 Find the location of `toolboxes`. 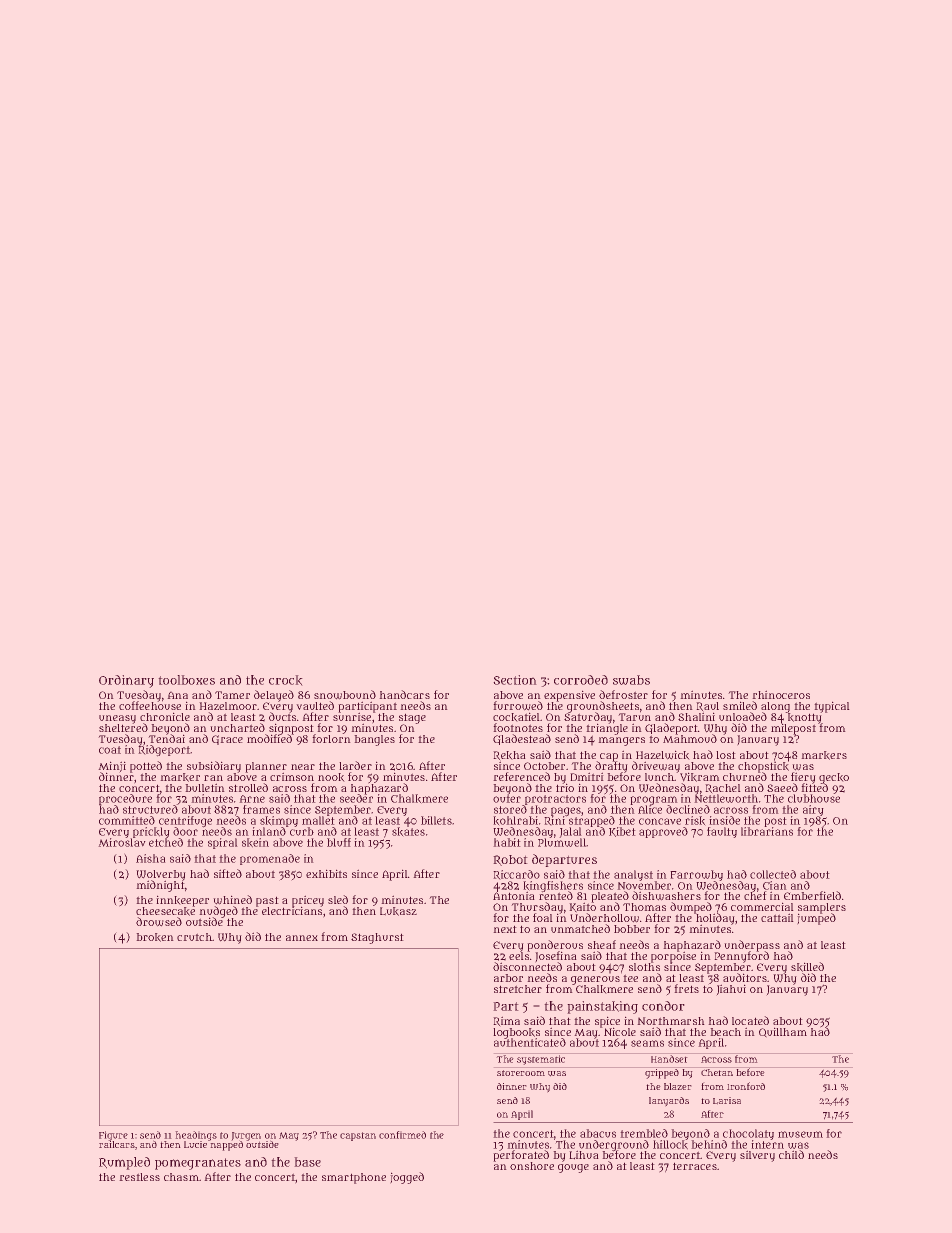

toolboxes is located at coordinates (187, 680).
